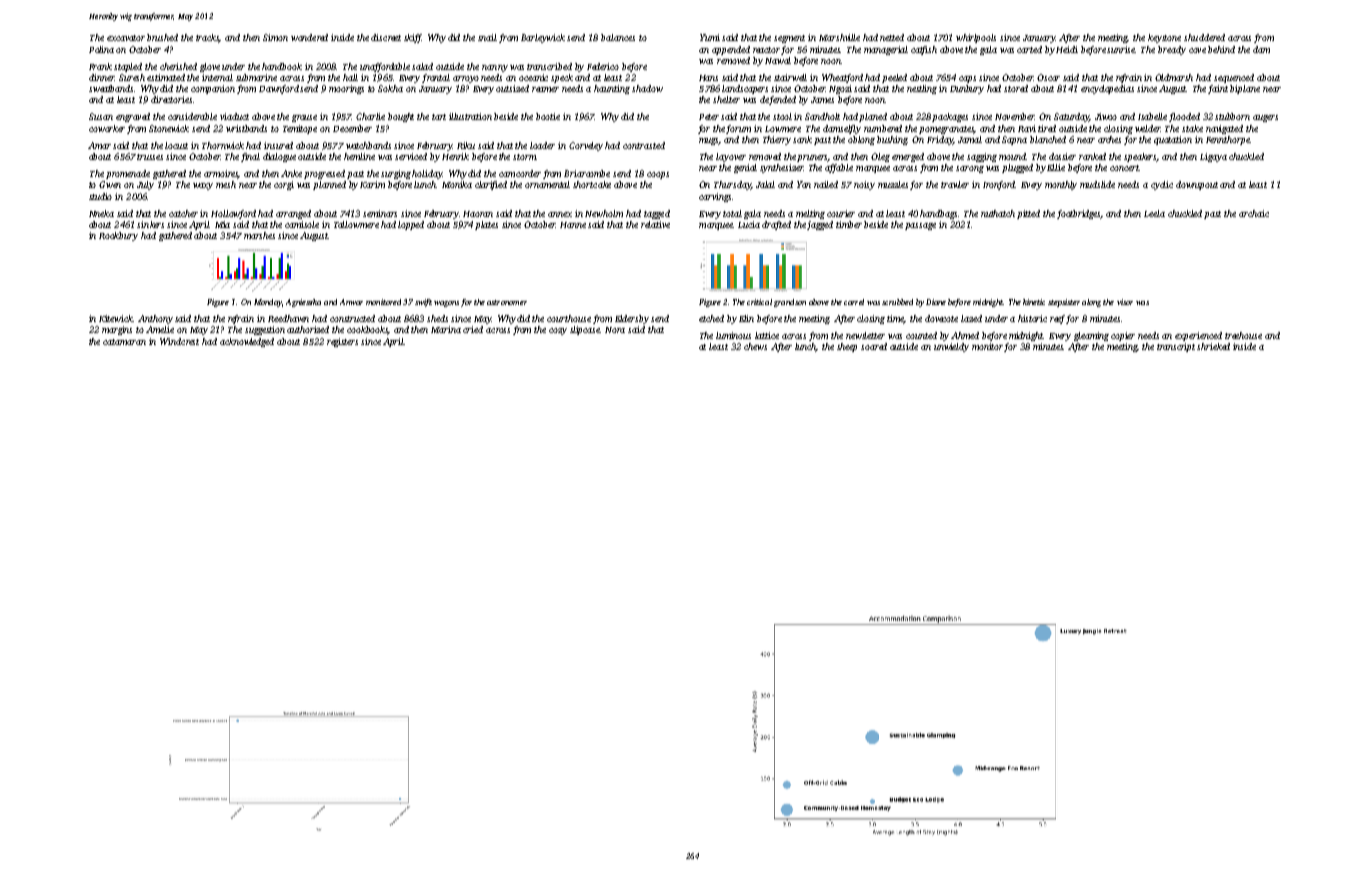  What do you see at coordinates (759, 302) in the screenshot?
I see `critical` at bounding box center [759, 302].
